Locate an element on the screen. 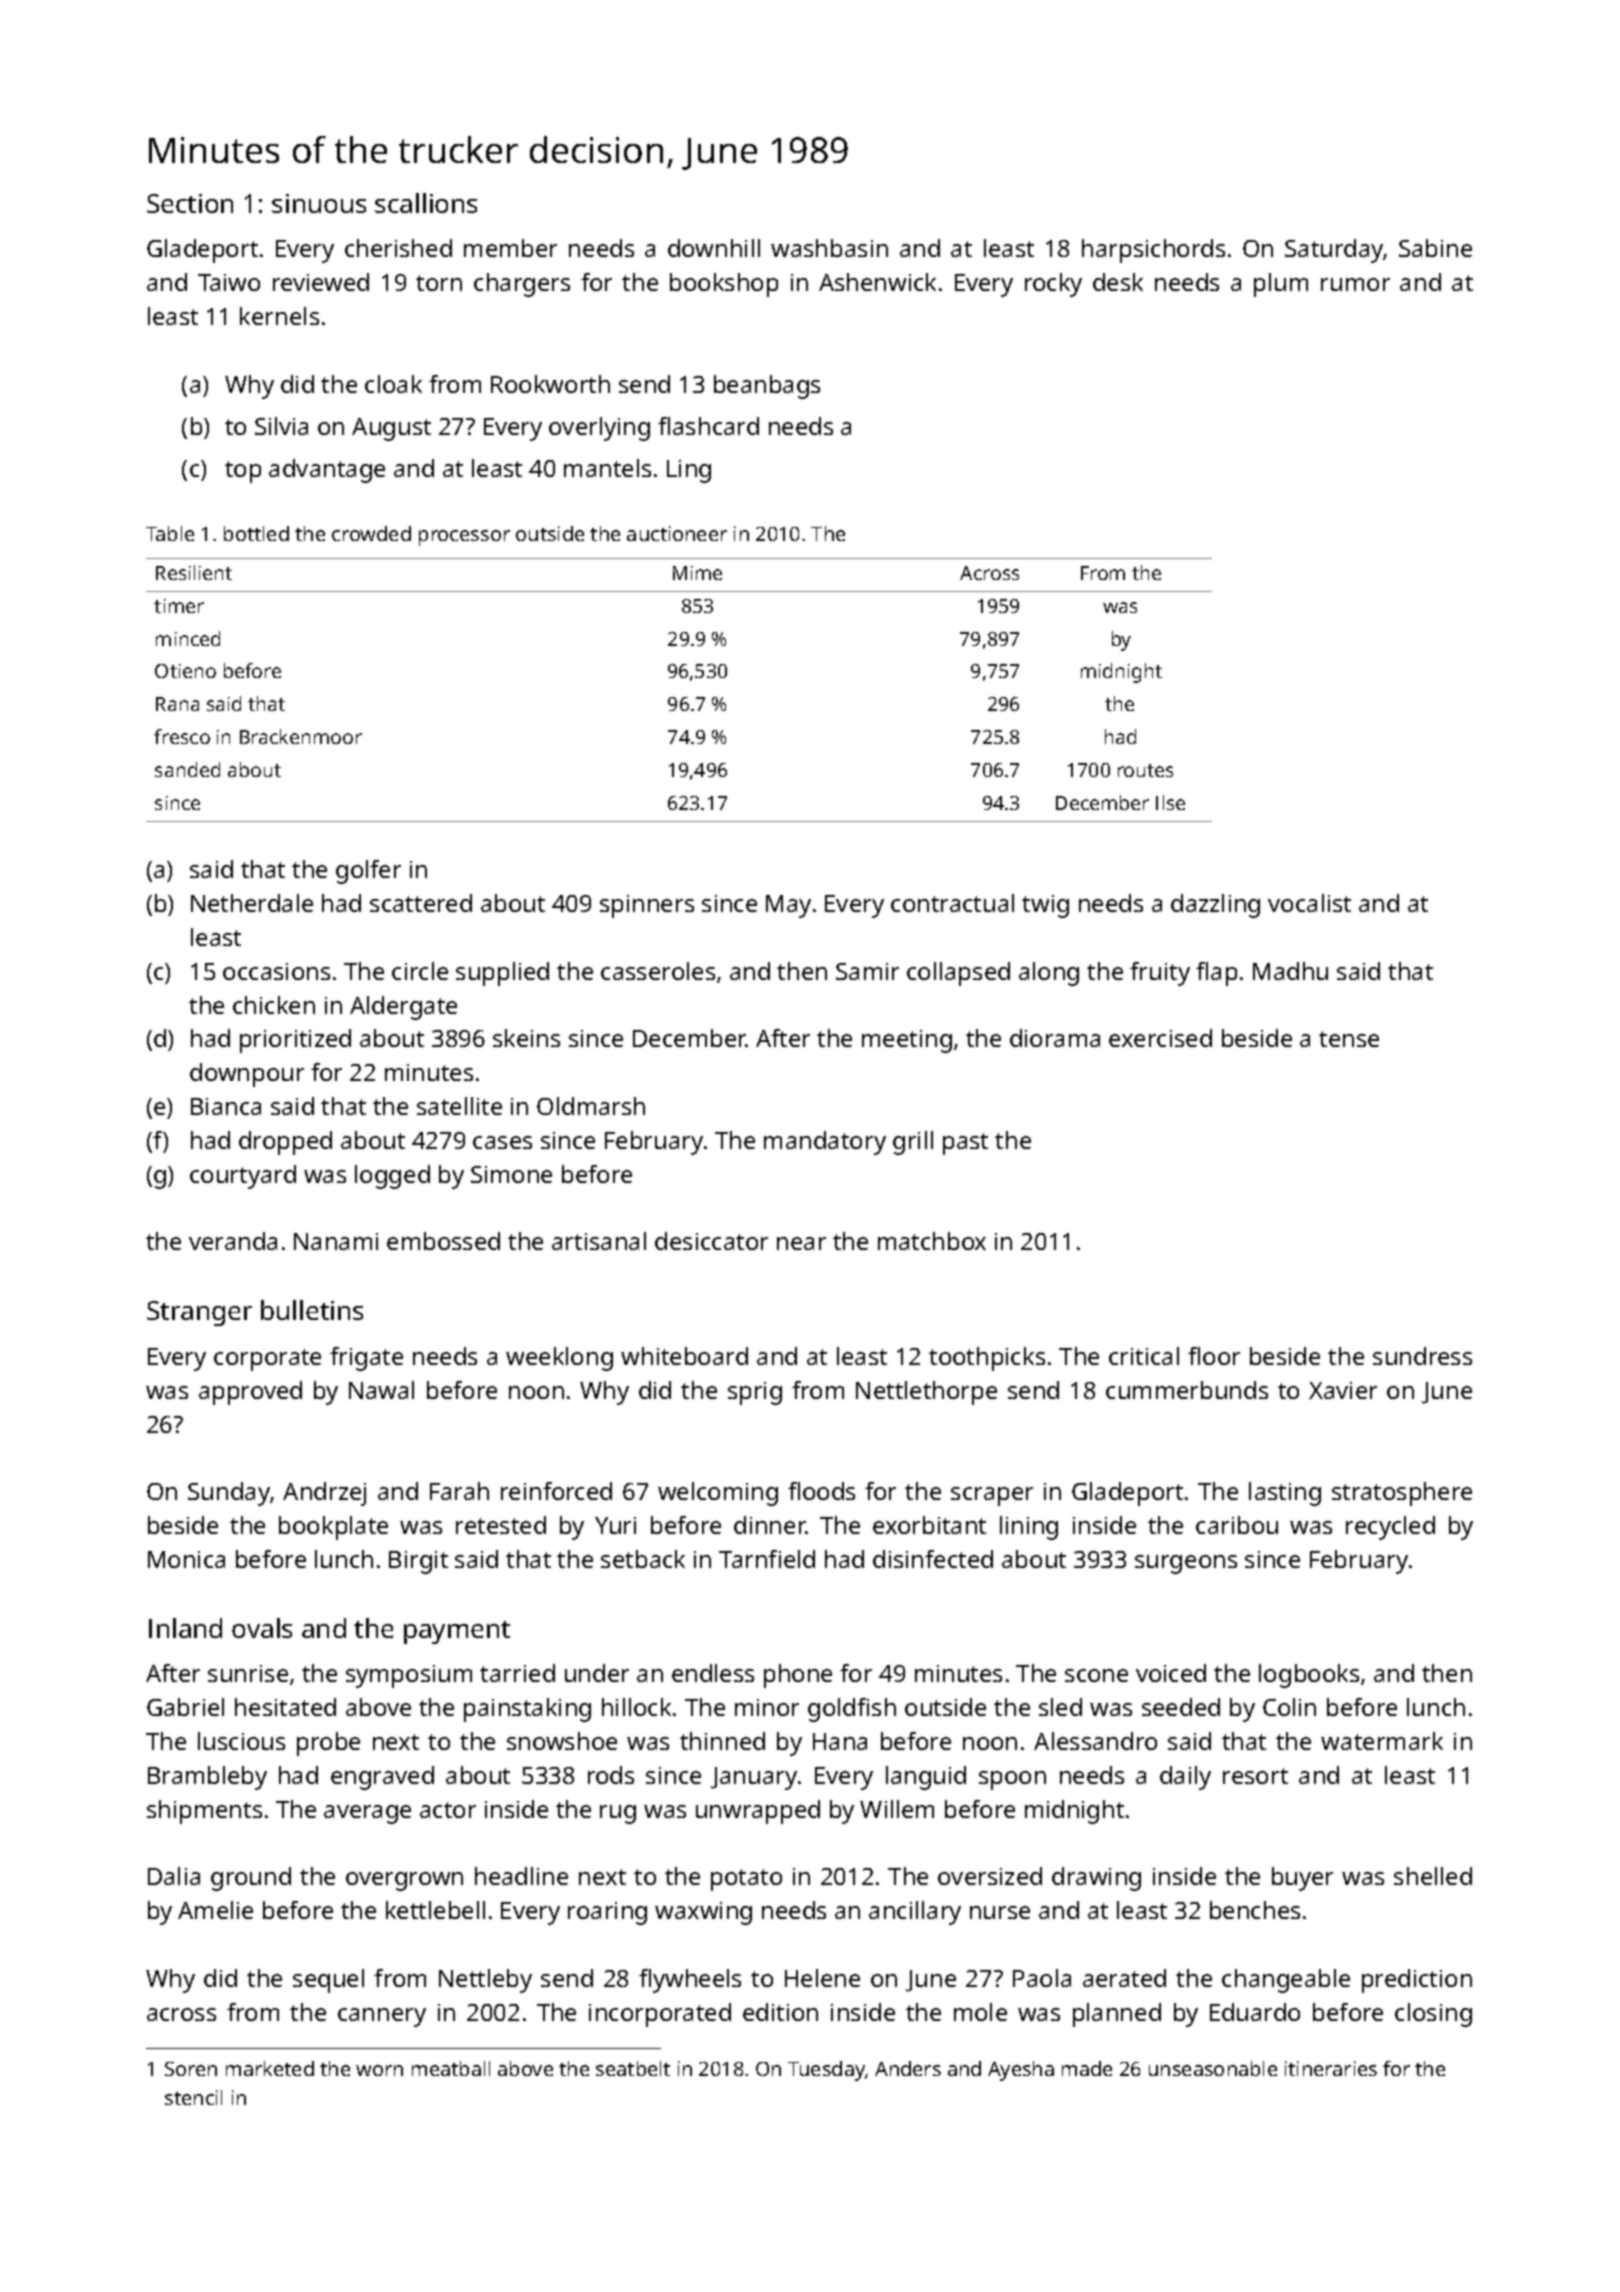  desiccator is located at coordinates (711, 1241).
